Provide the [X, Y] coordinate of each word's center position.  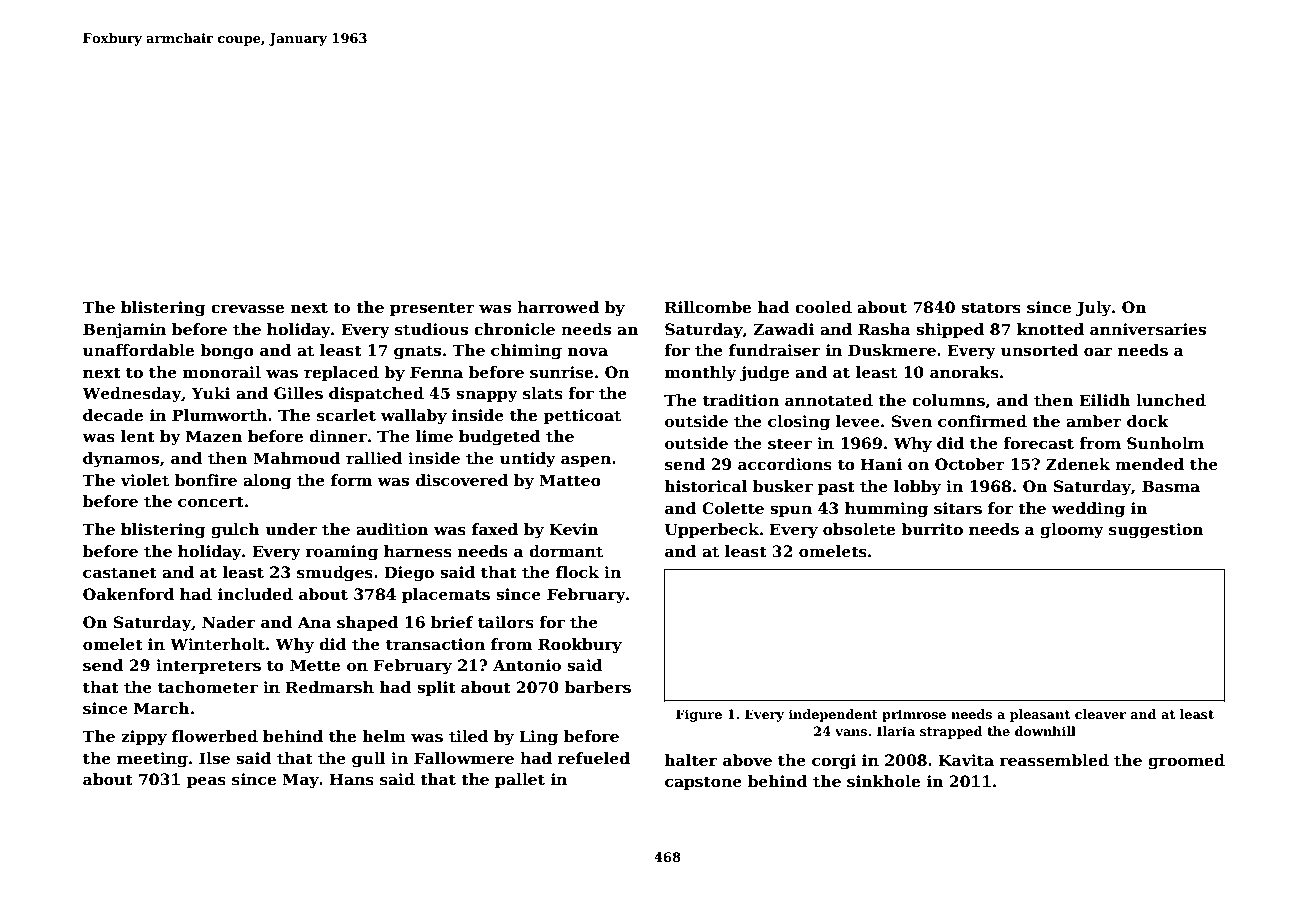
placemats [446, 595]
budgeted [500, 438]
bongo [227, 352]
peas [206, 782]
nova [588, 351]
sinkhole [883, 781]
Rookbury [580, 646]
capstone [703, 783]
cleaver [1100, 714]
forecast [1038, 443]
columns [948, 400]
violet [144, 480]
